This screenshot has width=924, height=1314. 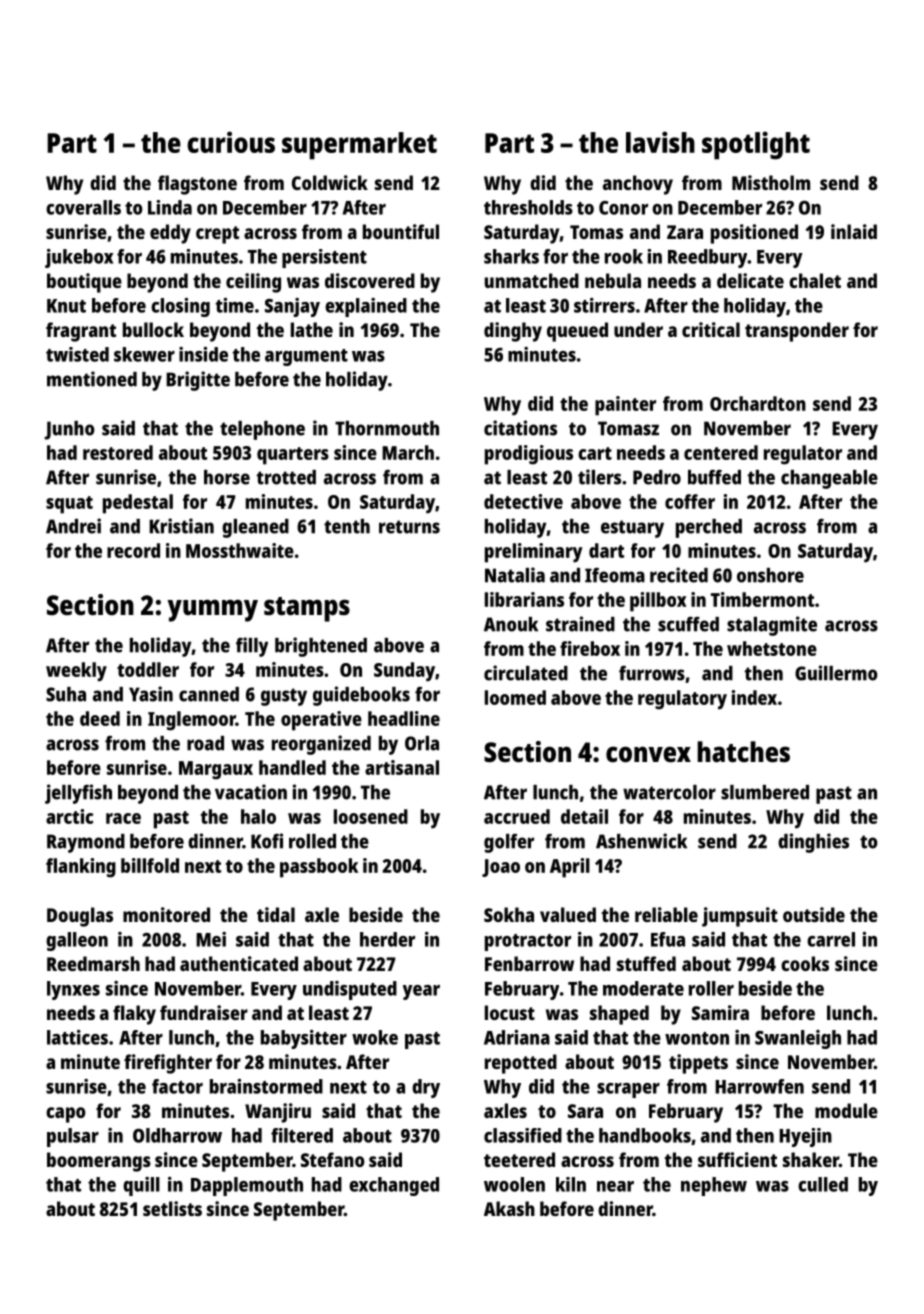 What do you see at coordinates (394, 1186) in the screenshot?
I see `exchanged` at bounding box center [394, 1186].
